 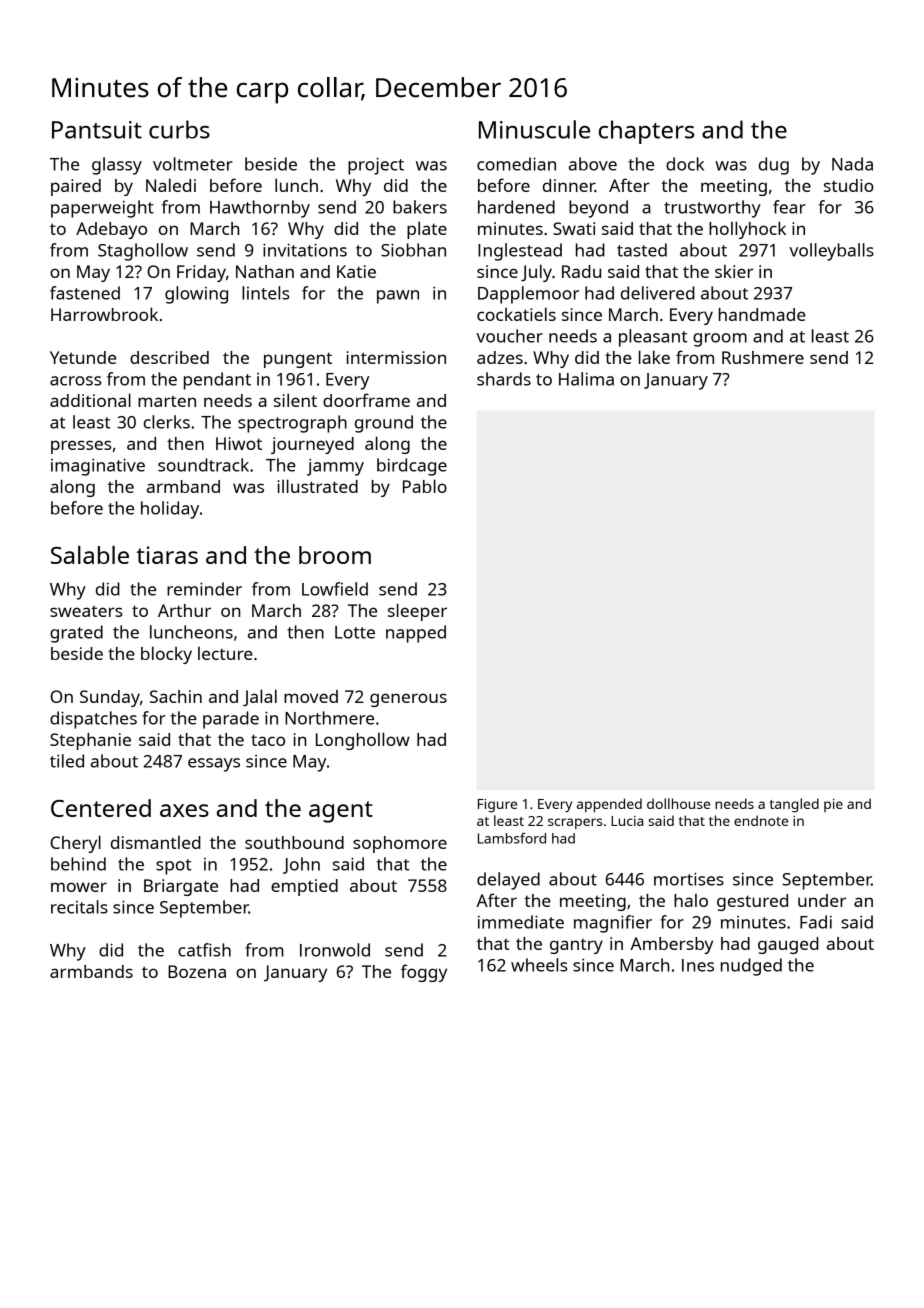 What do you see at coordinates (156, 842) in the screenshot?
I see `dismantled` at bounding box center [156, 842].
